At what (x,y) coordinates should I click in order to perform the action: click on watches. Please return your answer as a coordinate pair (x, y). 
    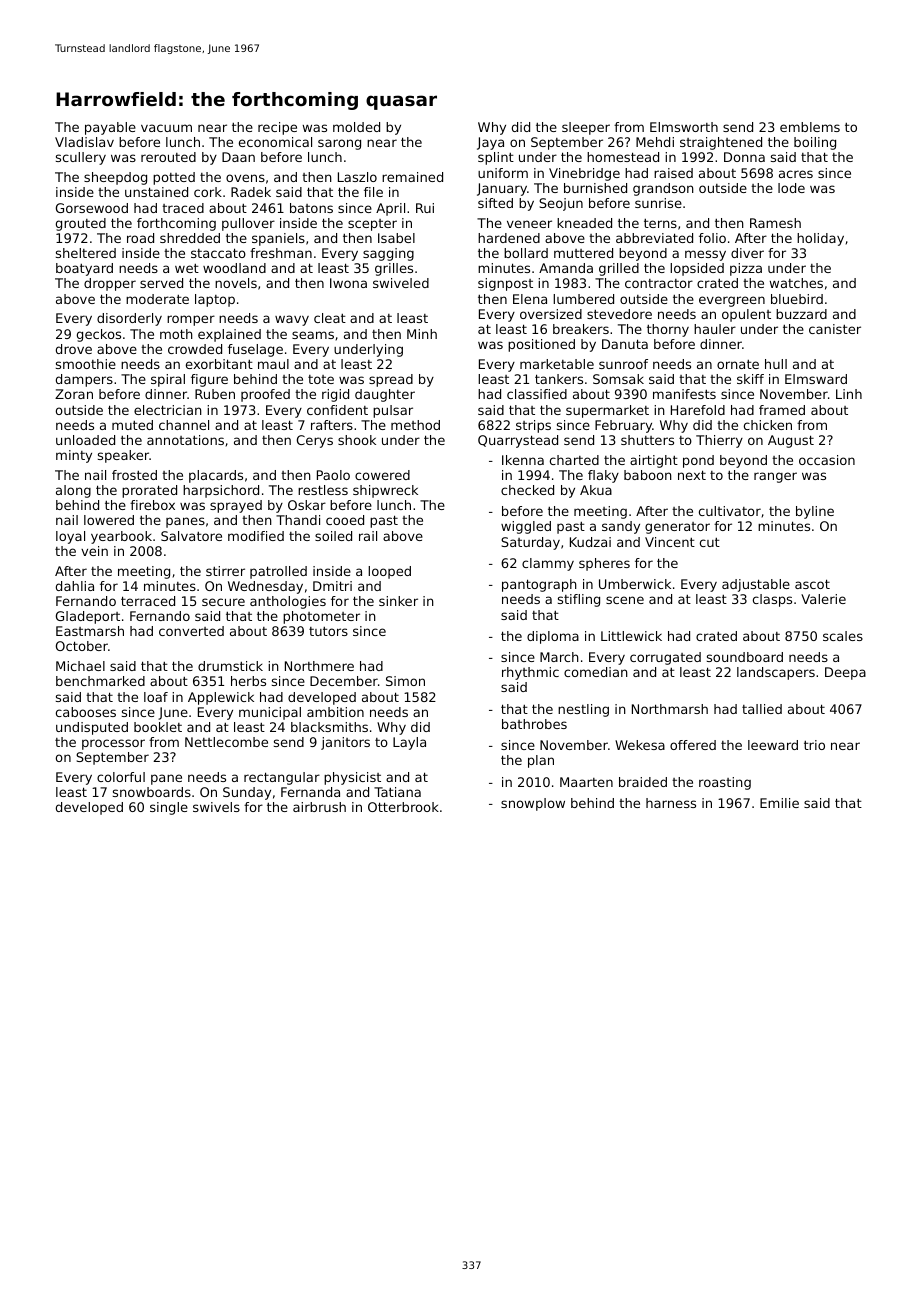
    Looking at the image, I should click on (796, 283).
